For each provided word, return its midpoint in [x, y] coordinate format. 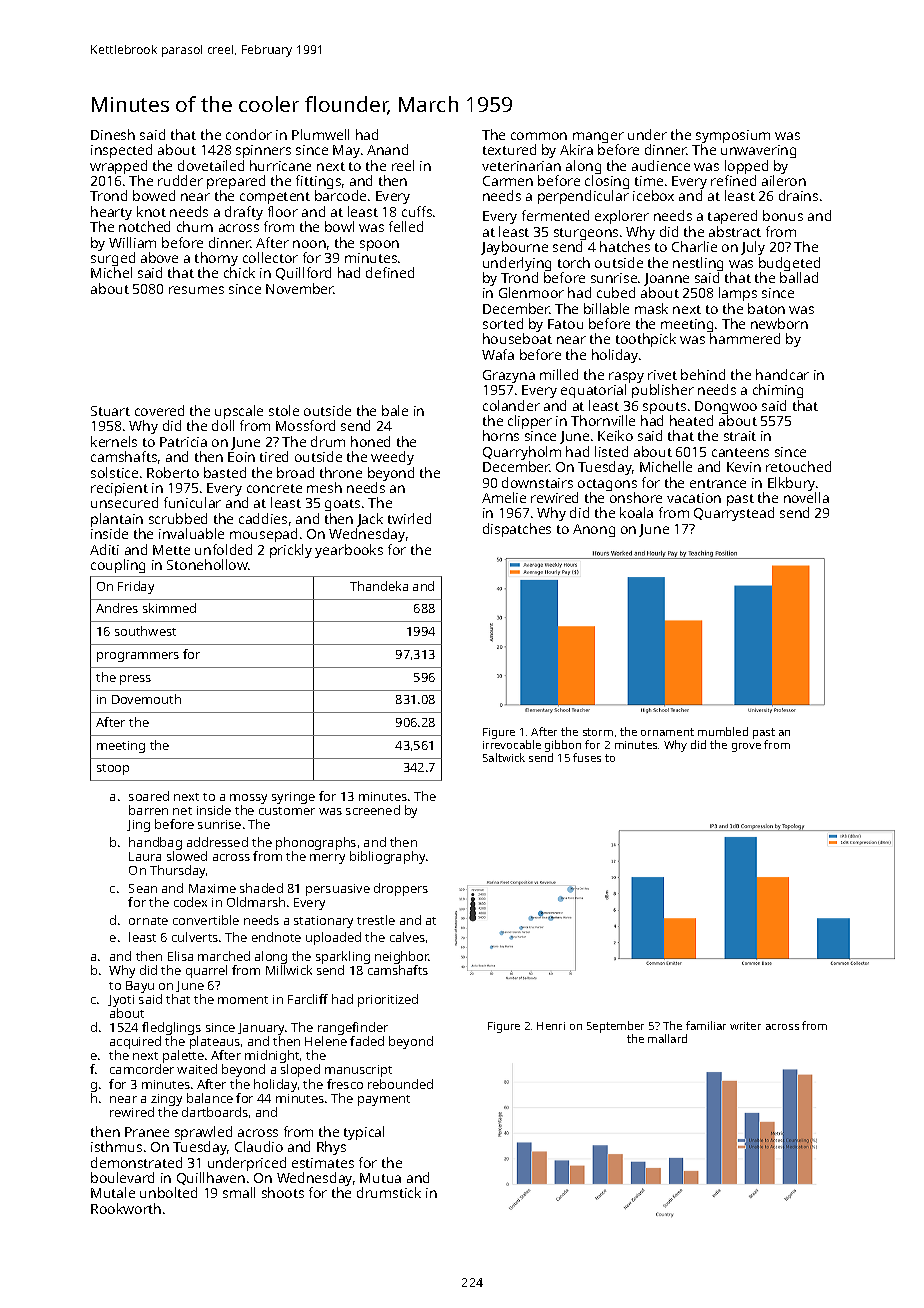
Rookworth [126, 1208]
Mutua [380, 1178]
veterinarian [521, 166]
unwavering [758, 151]
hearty [111, 213]
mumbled [723, 731]
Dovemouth [146, 699]
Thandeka [379, 586]
